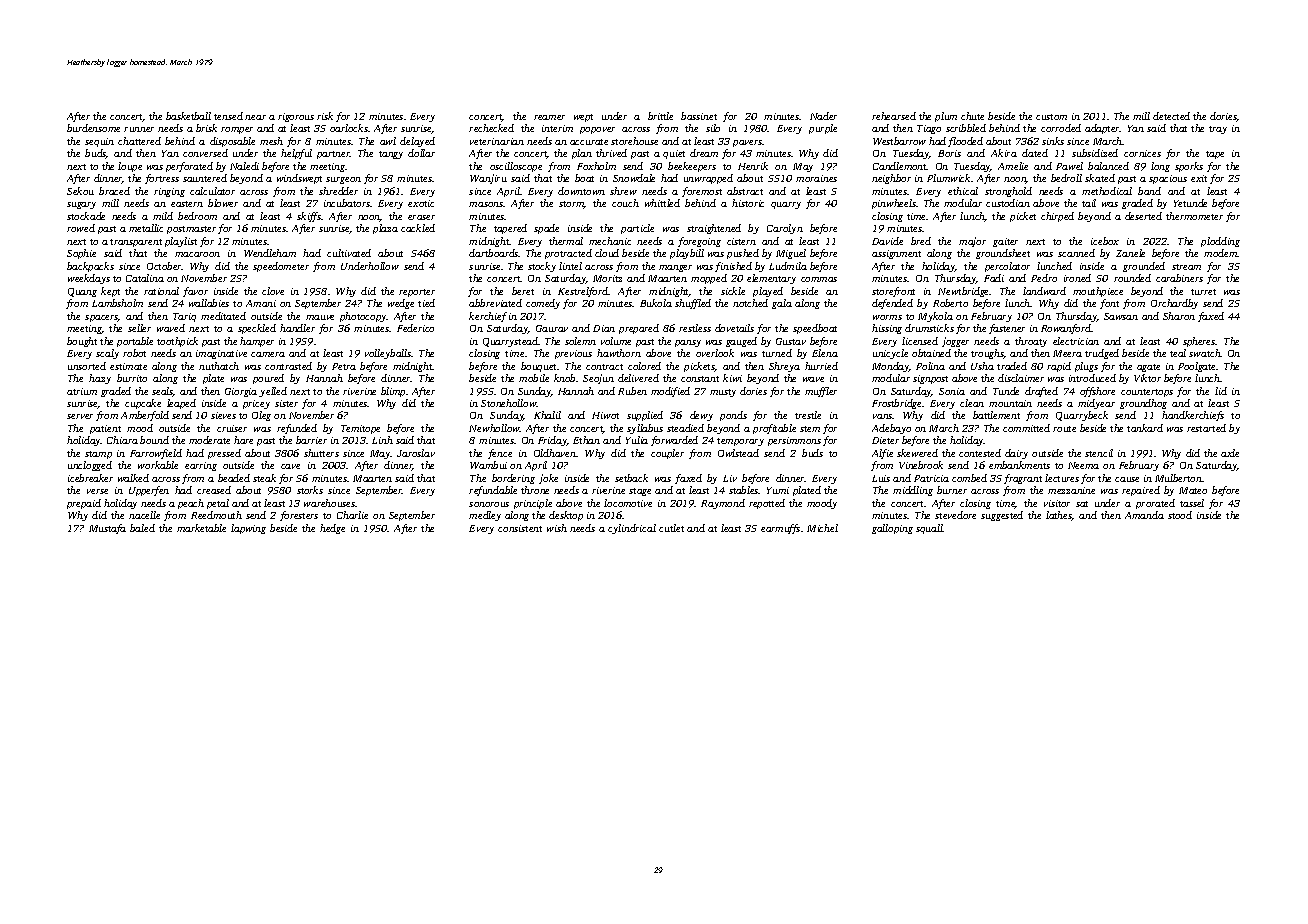 The image size is (1308, 924). What do you see at coordinates (1189, 167) in the page?
I see `sporks` at bounding box center [1189, 167].
